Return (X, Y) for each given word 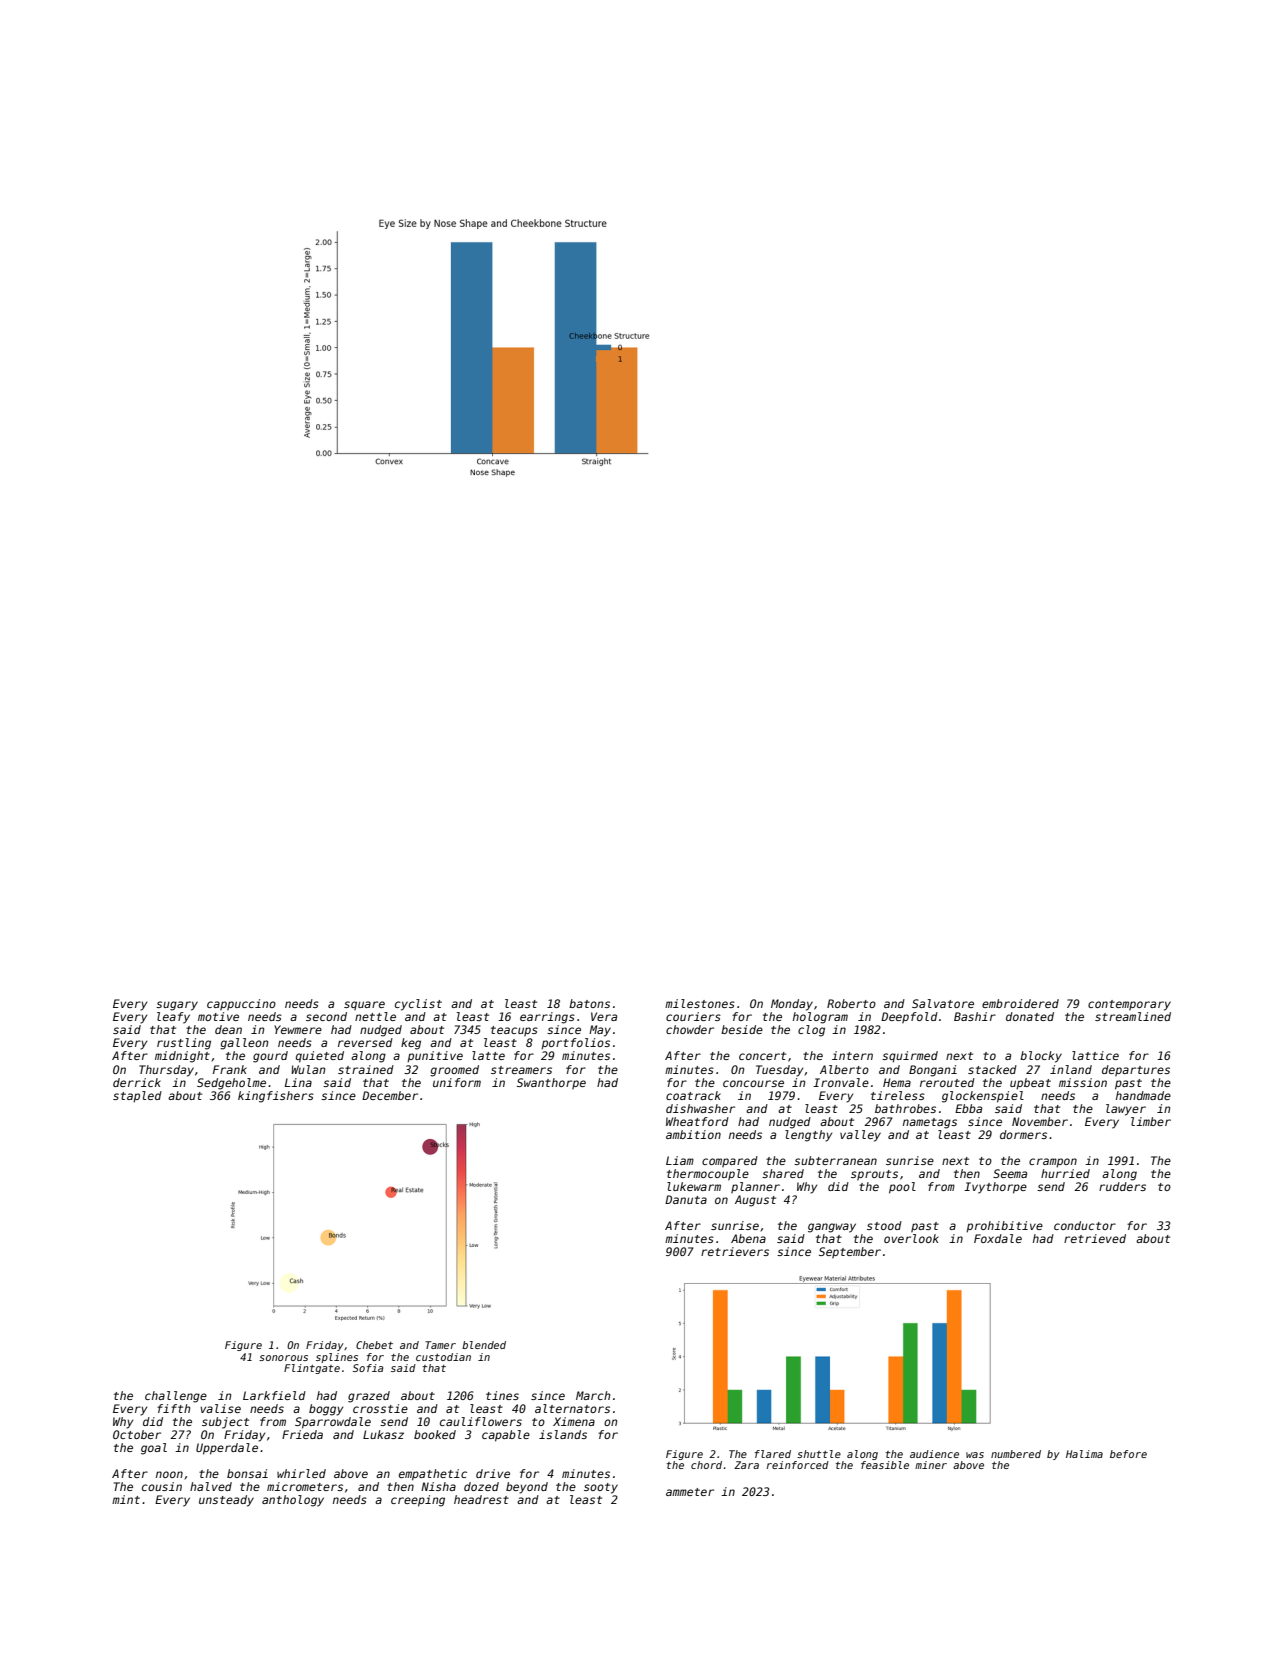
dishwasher (700, 1108)
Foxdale (998, 1238)
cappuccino (241, 1004)
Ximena (574, 1421)
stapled (137, 1097)
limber (1151, 1121)
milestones (700, 1003)
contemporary (1129, 1005)
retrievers (735, 1251)
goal (154, 1449)
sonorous (283, 1358)
